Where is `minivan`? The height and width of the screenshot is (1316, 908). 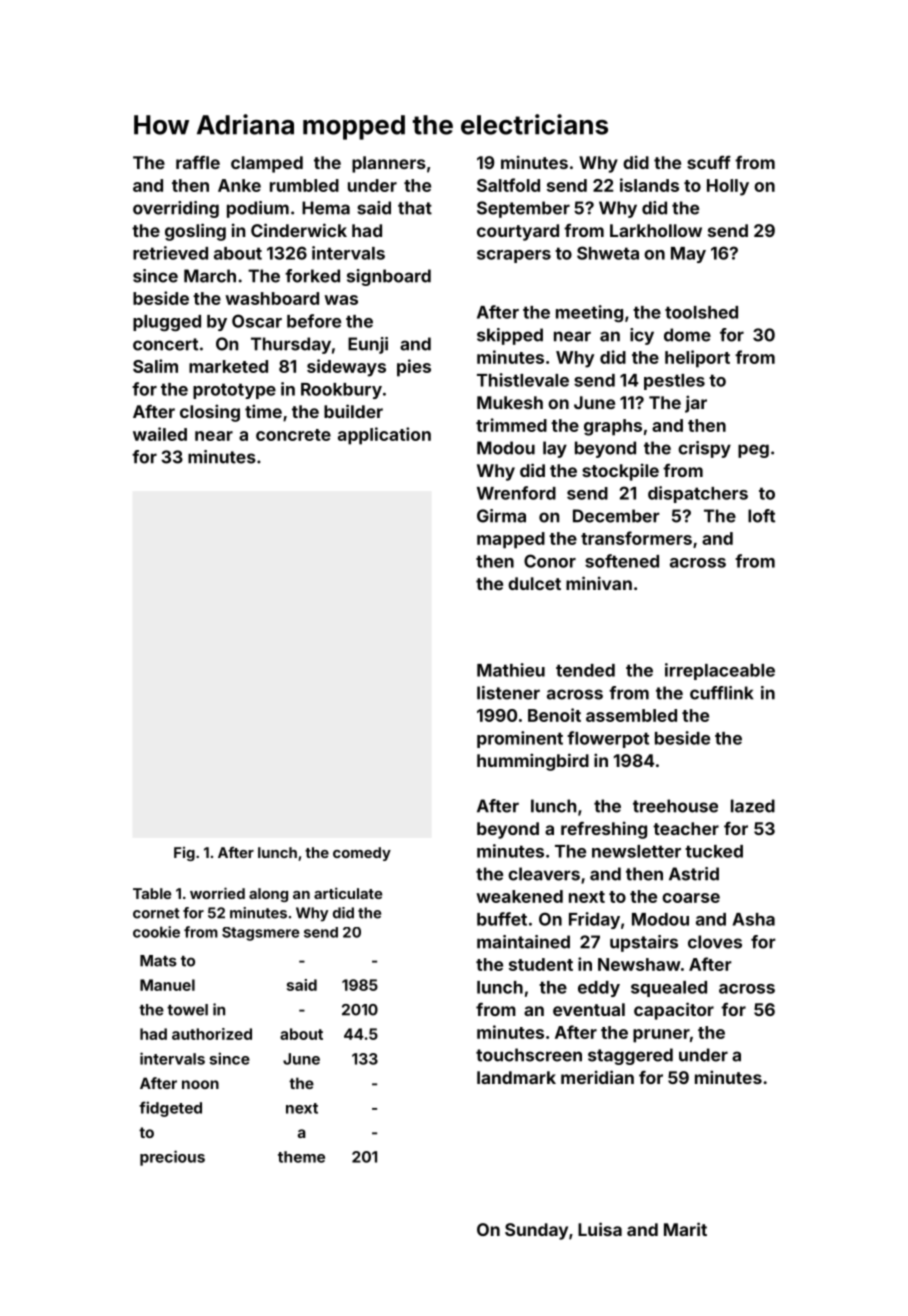
minivan is located at coordinates (599, 583).
